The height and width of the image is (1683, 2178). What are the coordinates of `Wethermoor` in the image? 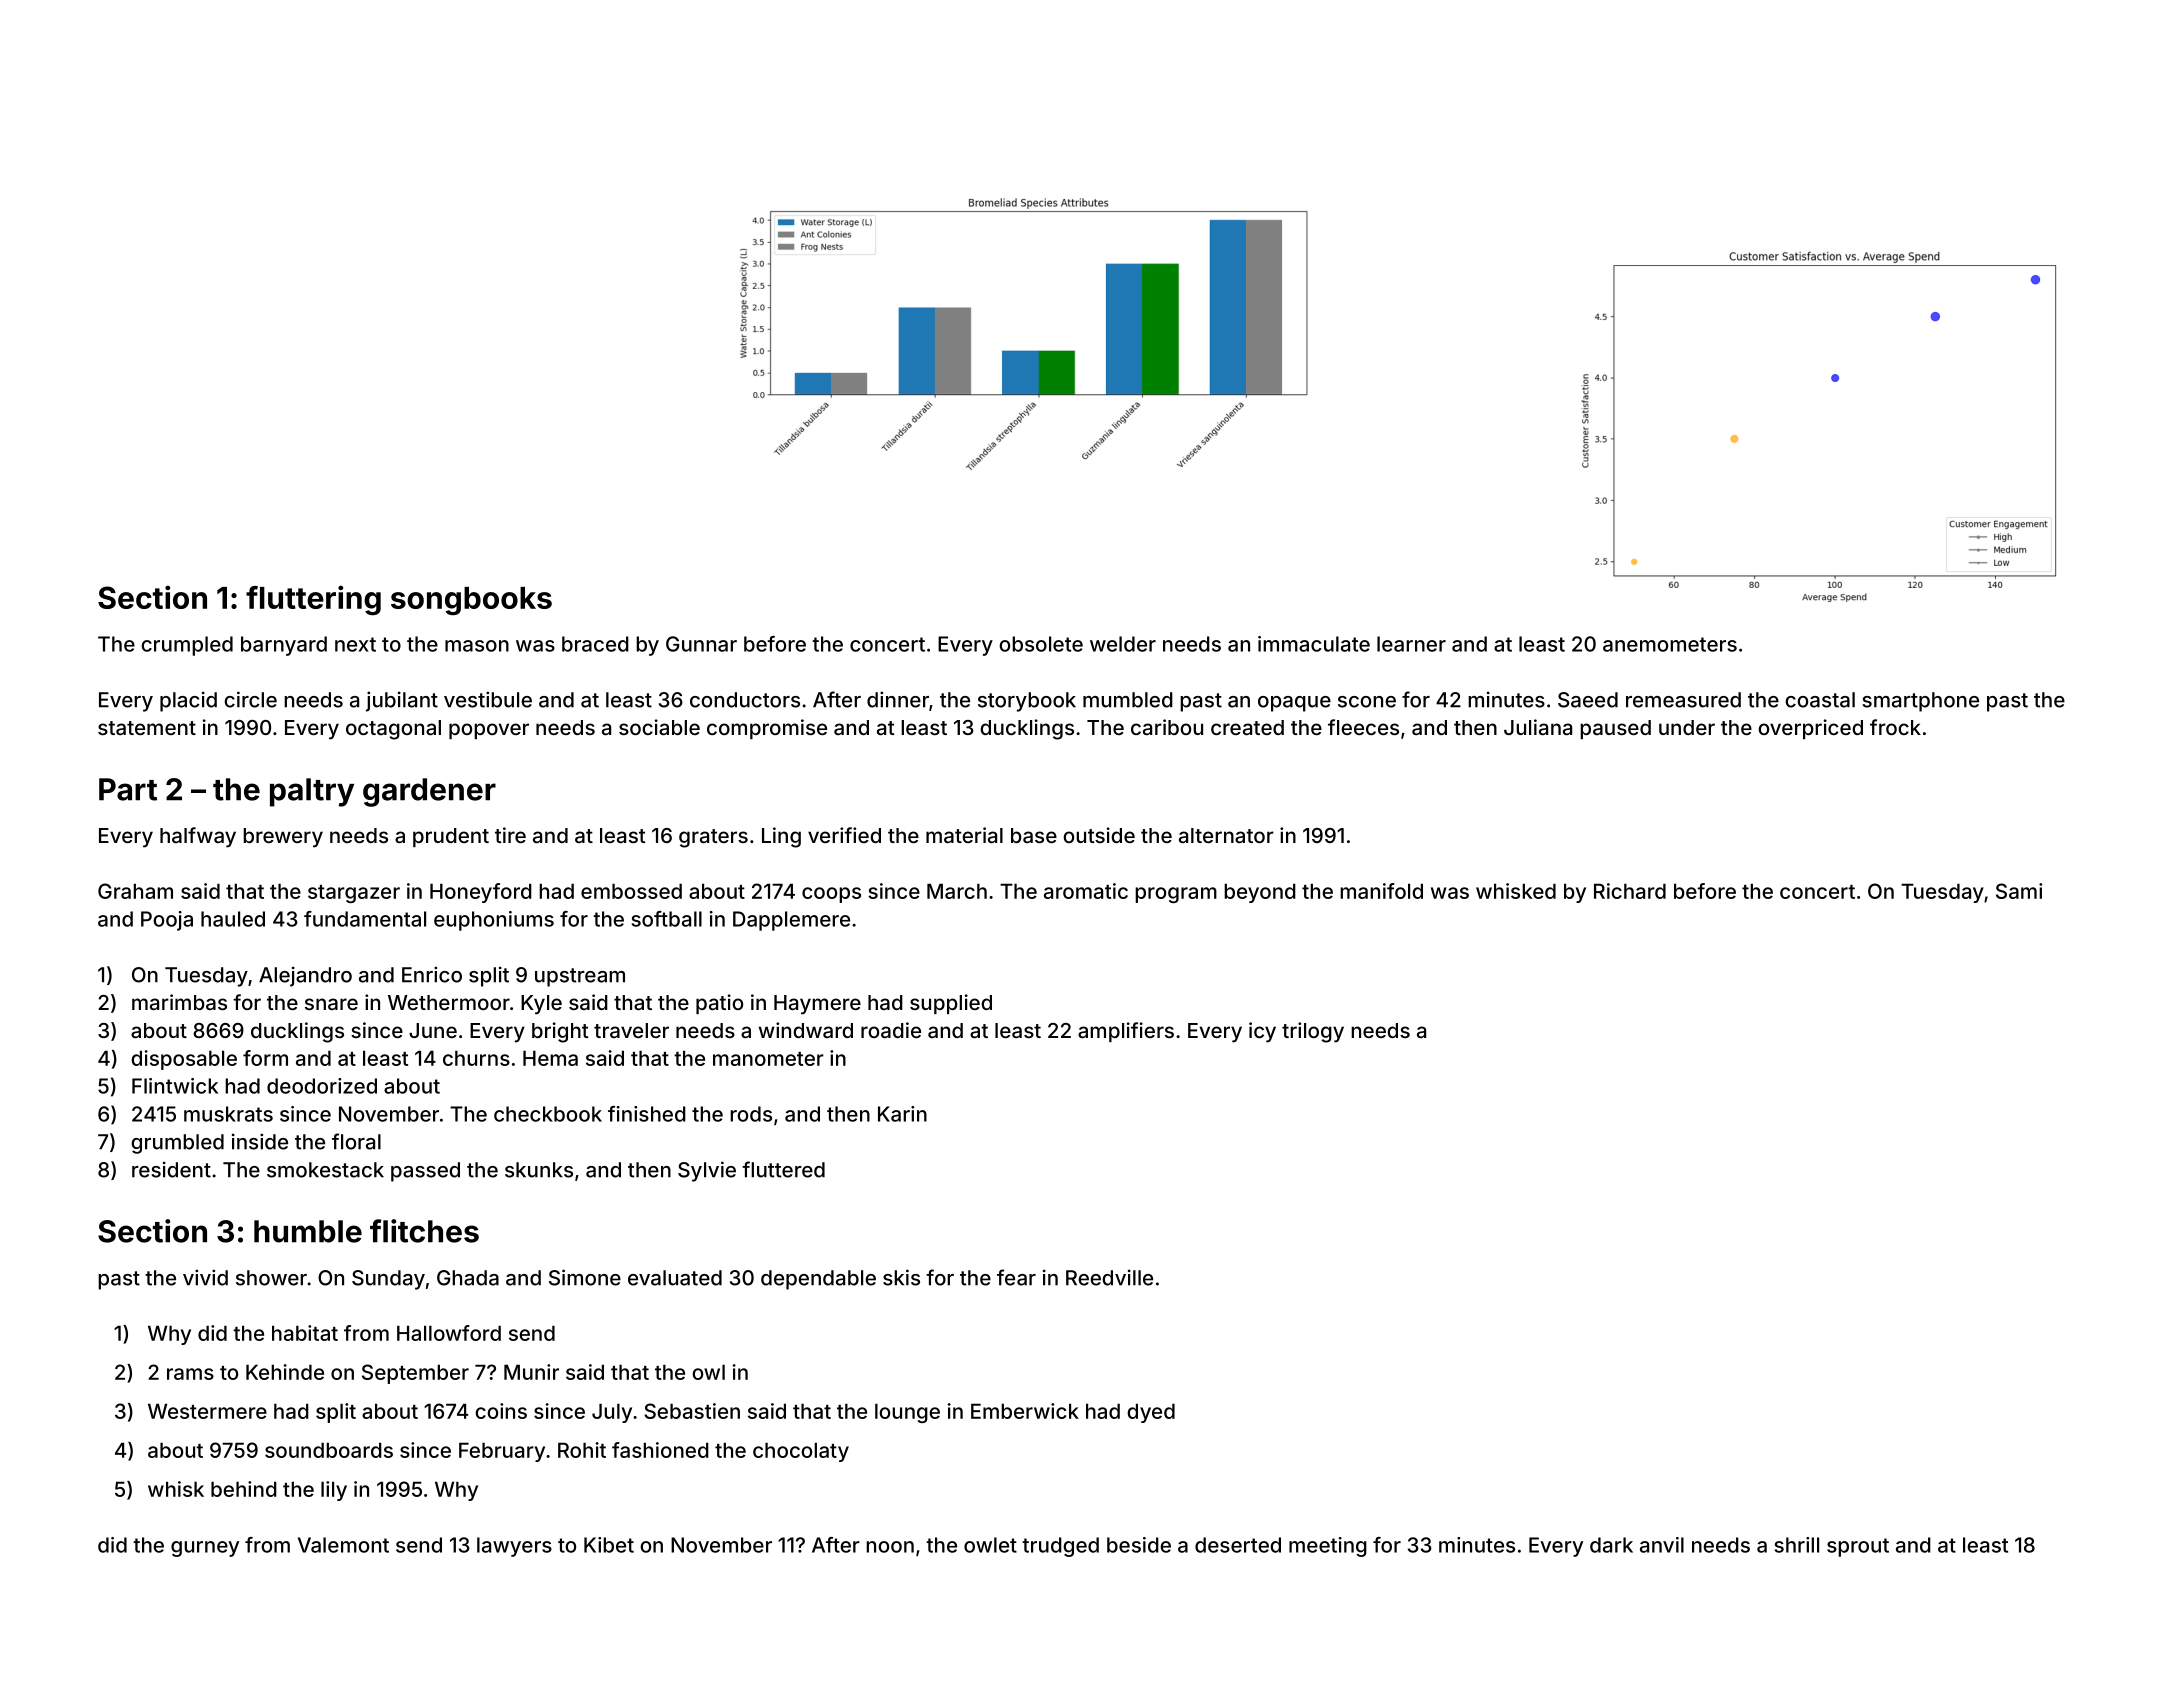 It's located at (449, 1002).
